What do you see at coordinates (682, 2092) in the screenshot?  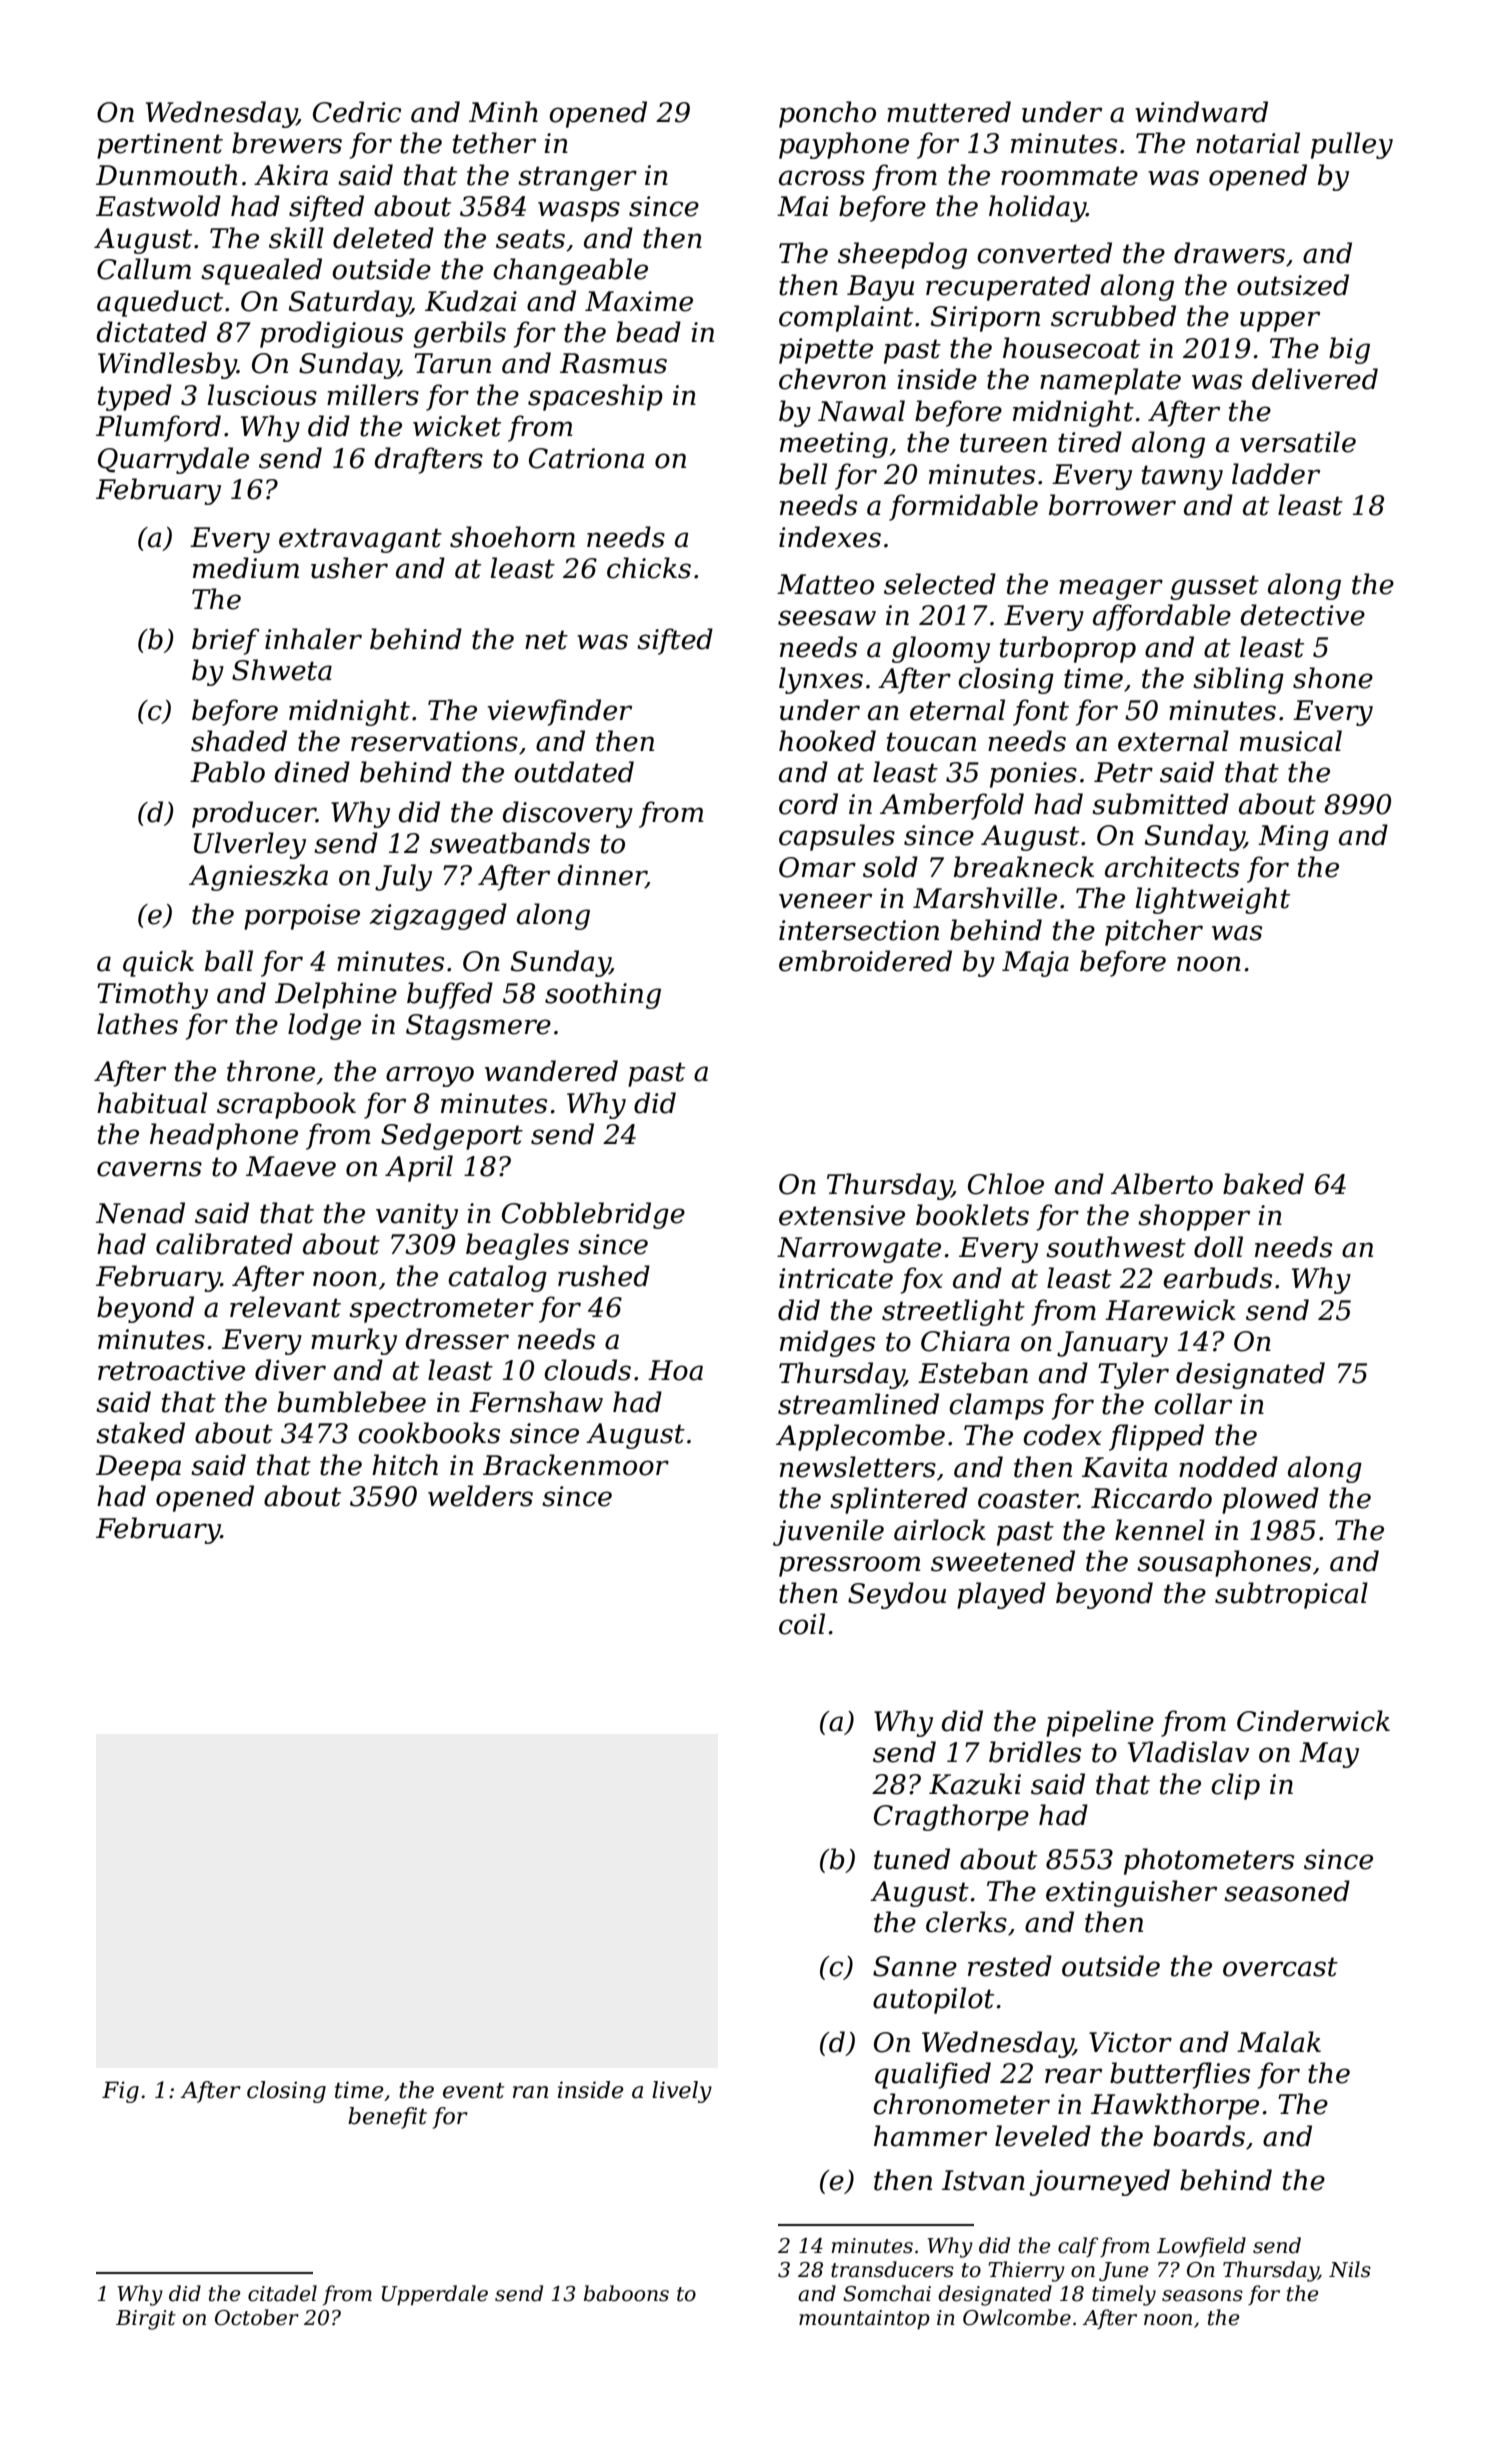 I see `lively` at bounding box center [682, 2092].
